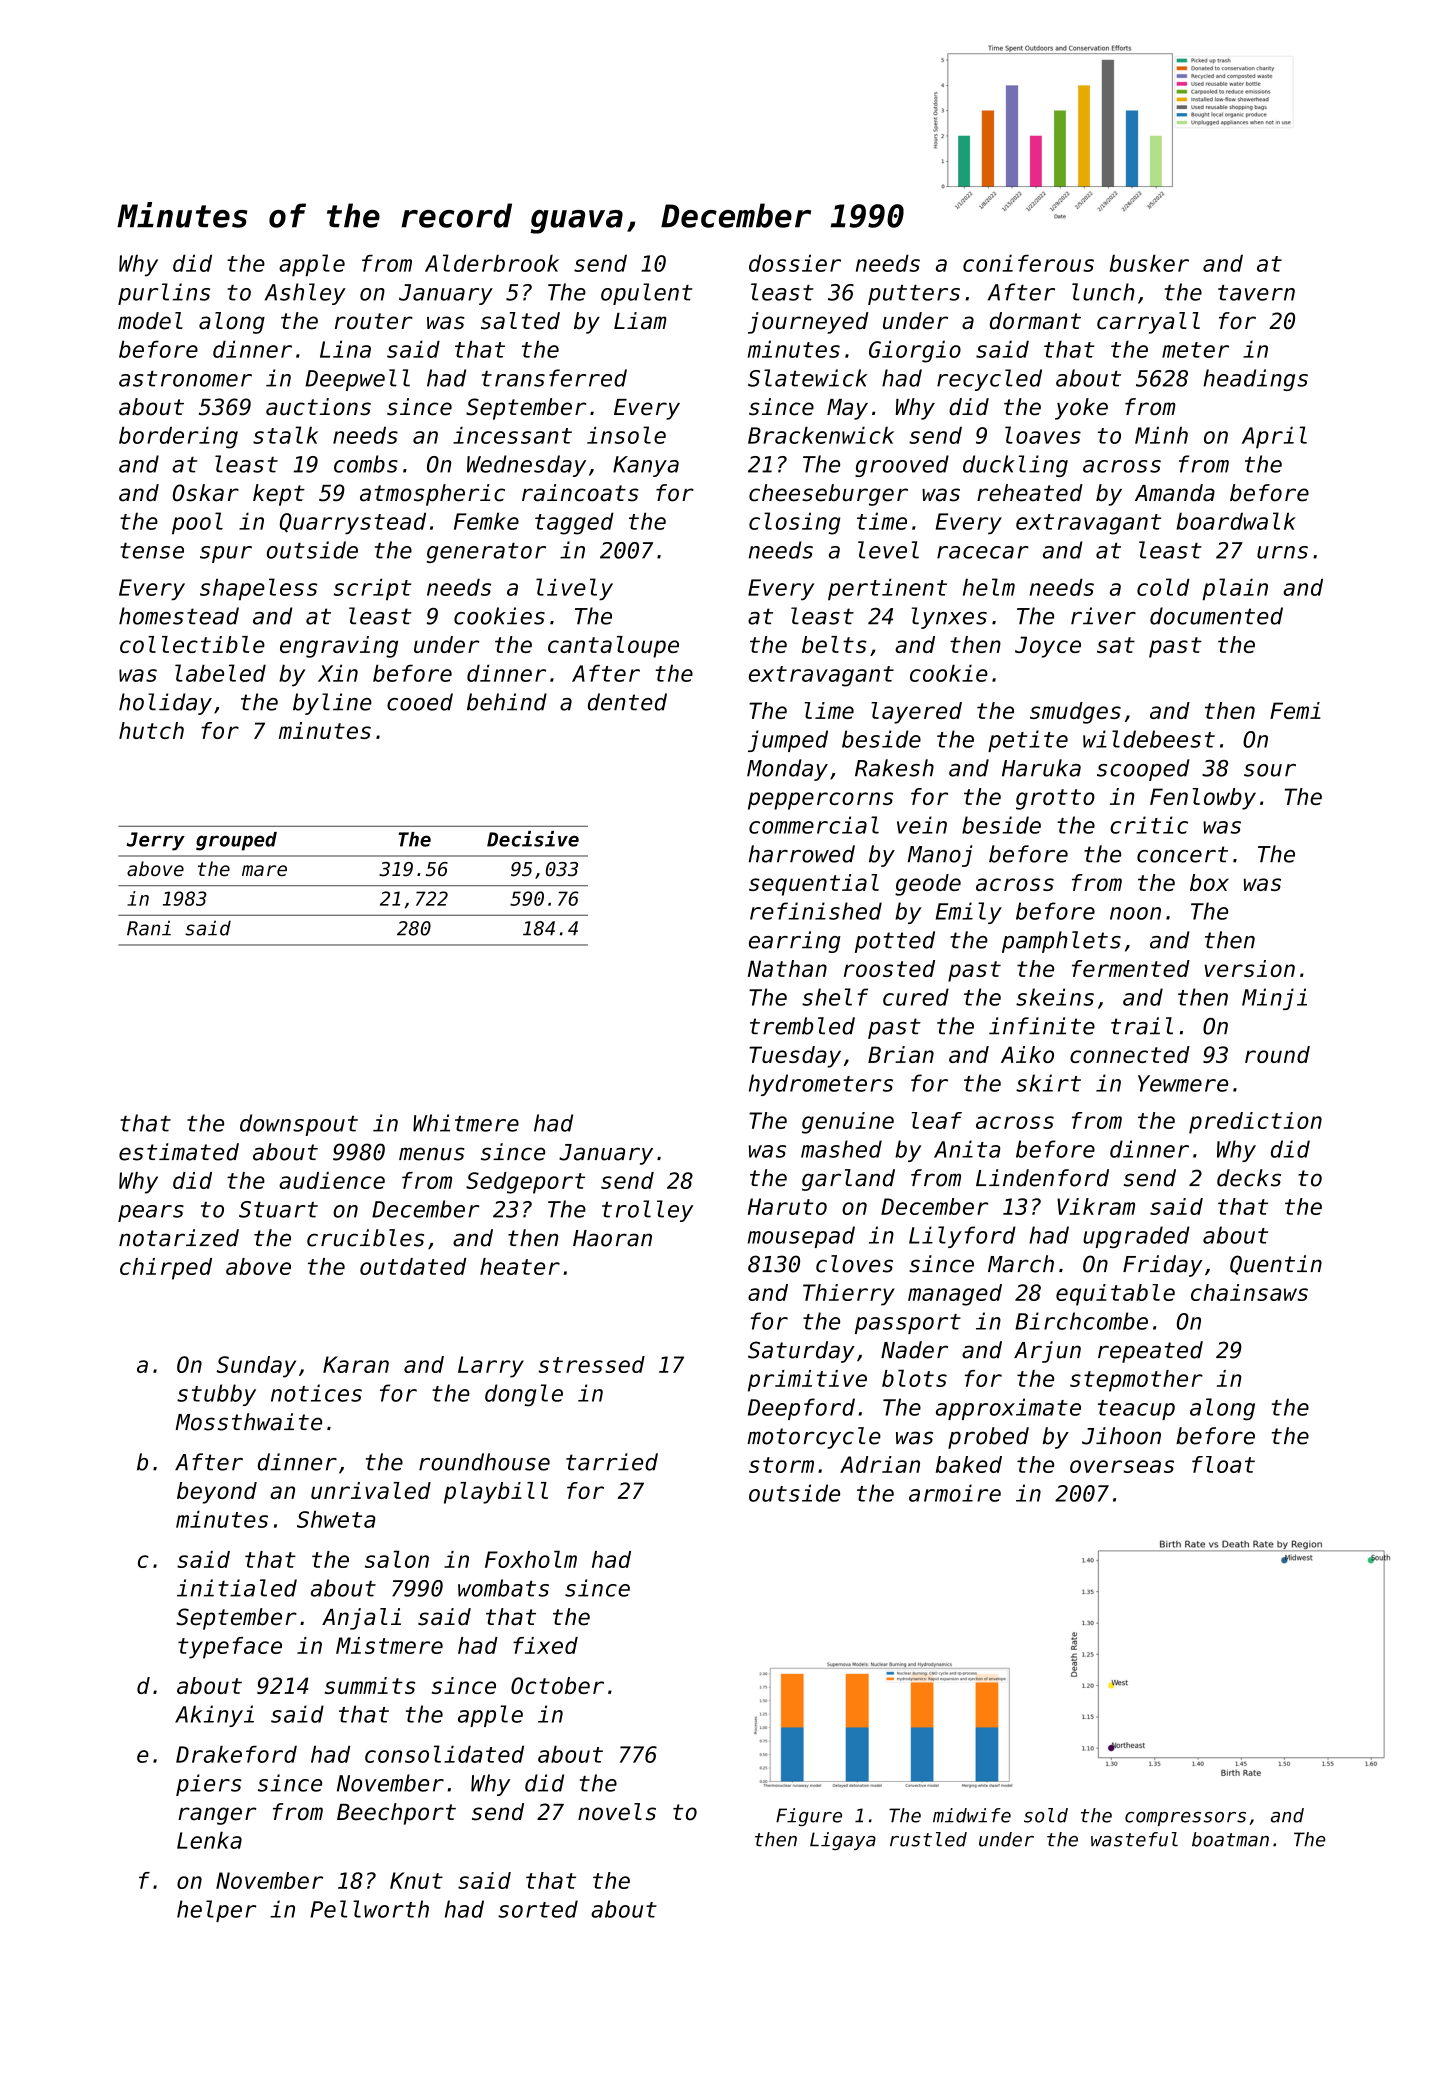 The image size is (1450, 2100). Describe the element at coordinates (507, 702) in the document. I see `behind` at that location.
